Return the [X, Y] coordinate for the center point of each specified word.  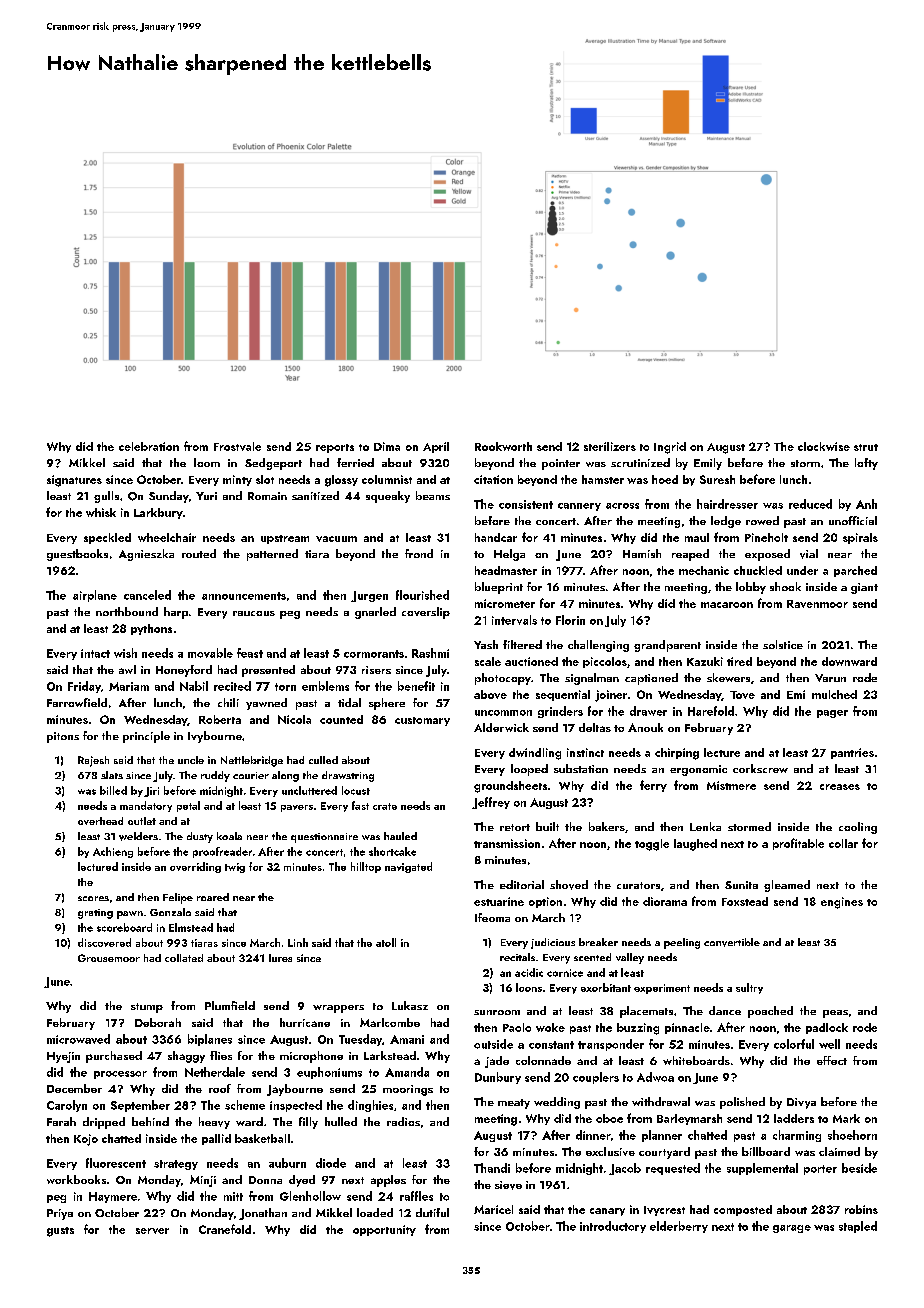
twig [235, 868]
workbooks [76, 1179]
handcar [496, 537]
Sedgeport [273, 464]
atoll [386, 942]
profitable [798, 844]
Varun [830, 678]
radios [403, 1121]
